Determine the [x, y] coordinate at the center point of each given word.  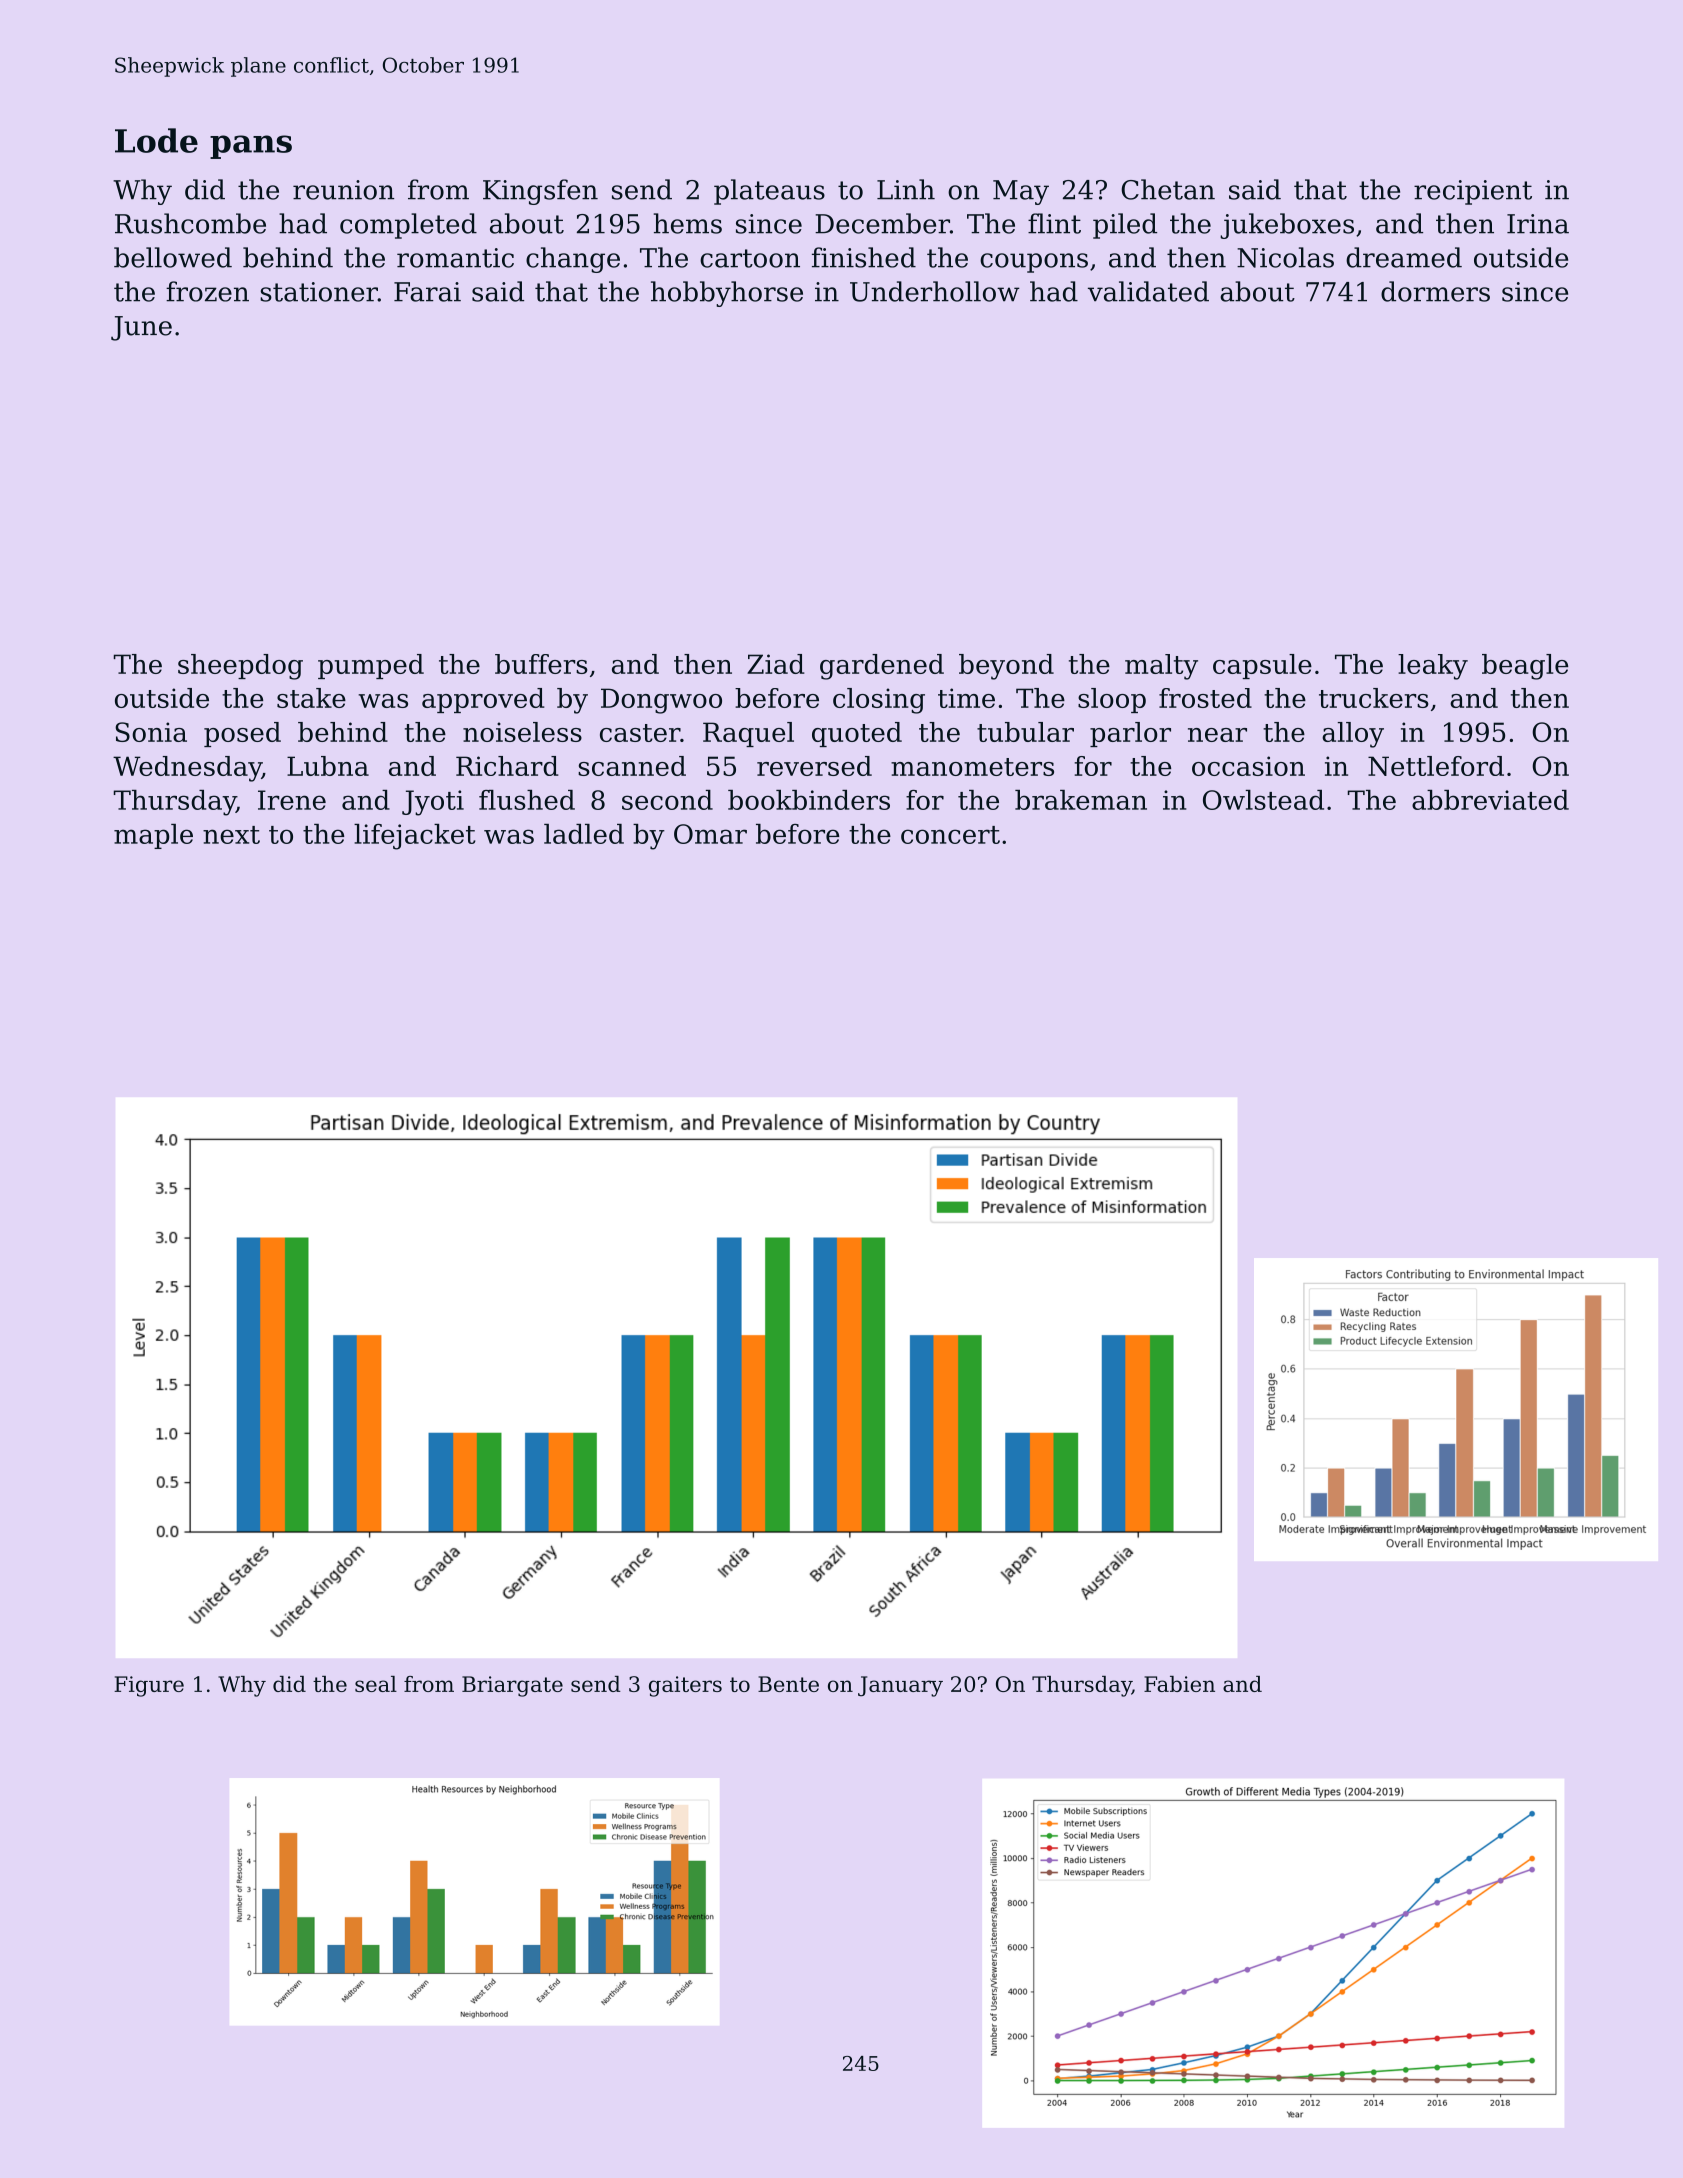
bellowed [173, 257]
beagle [1525, 667]
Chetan [1168, 189]
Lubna [328, 766]
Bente [788, 1684]
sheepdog [240, 667]
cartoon [750, 258]
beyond [1006, 667]
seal [376, 1684]
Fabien [1179, 1684]
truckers [1374, 698]
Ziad [776, 664]
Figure [149, 1686]
